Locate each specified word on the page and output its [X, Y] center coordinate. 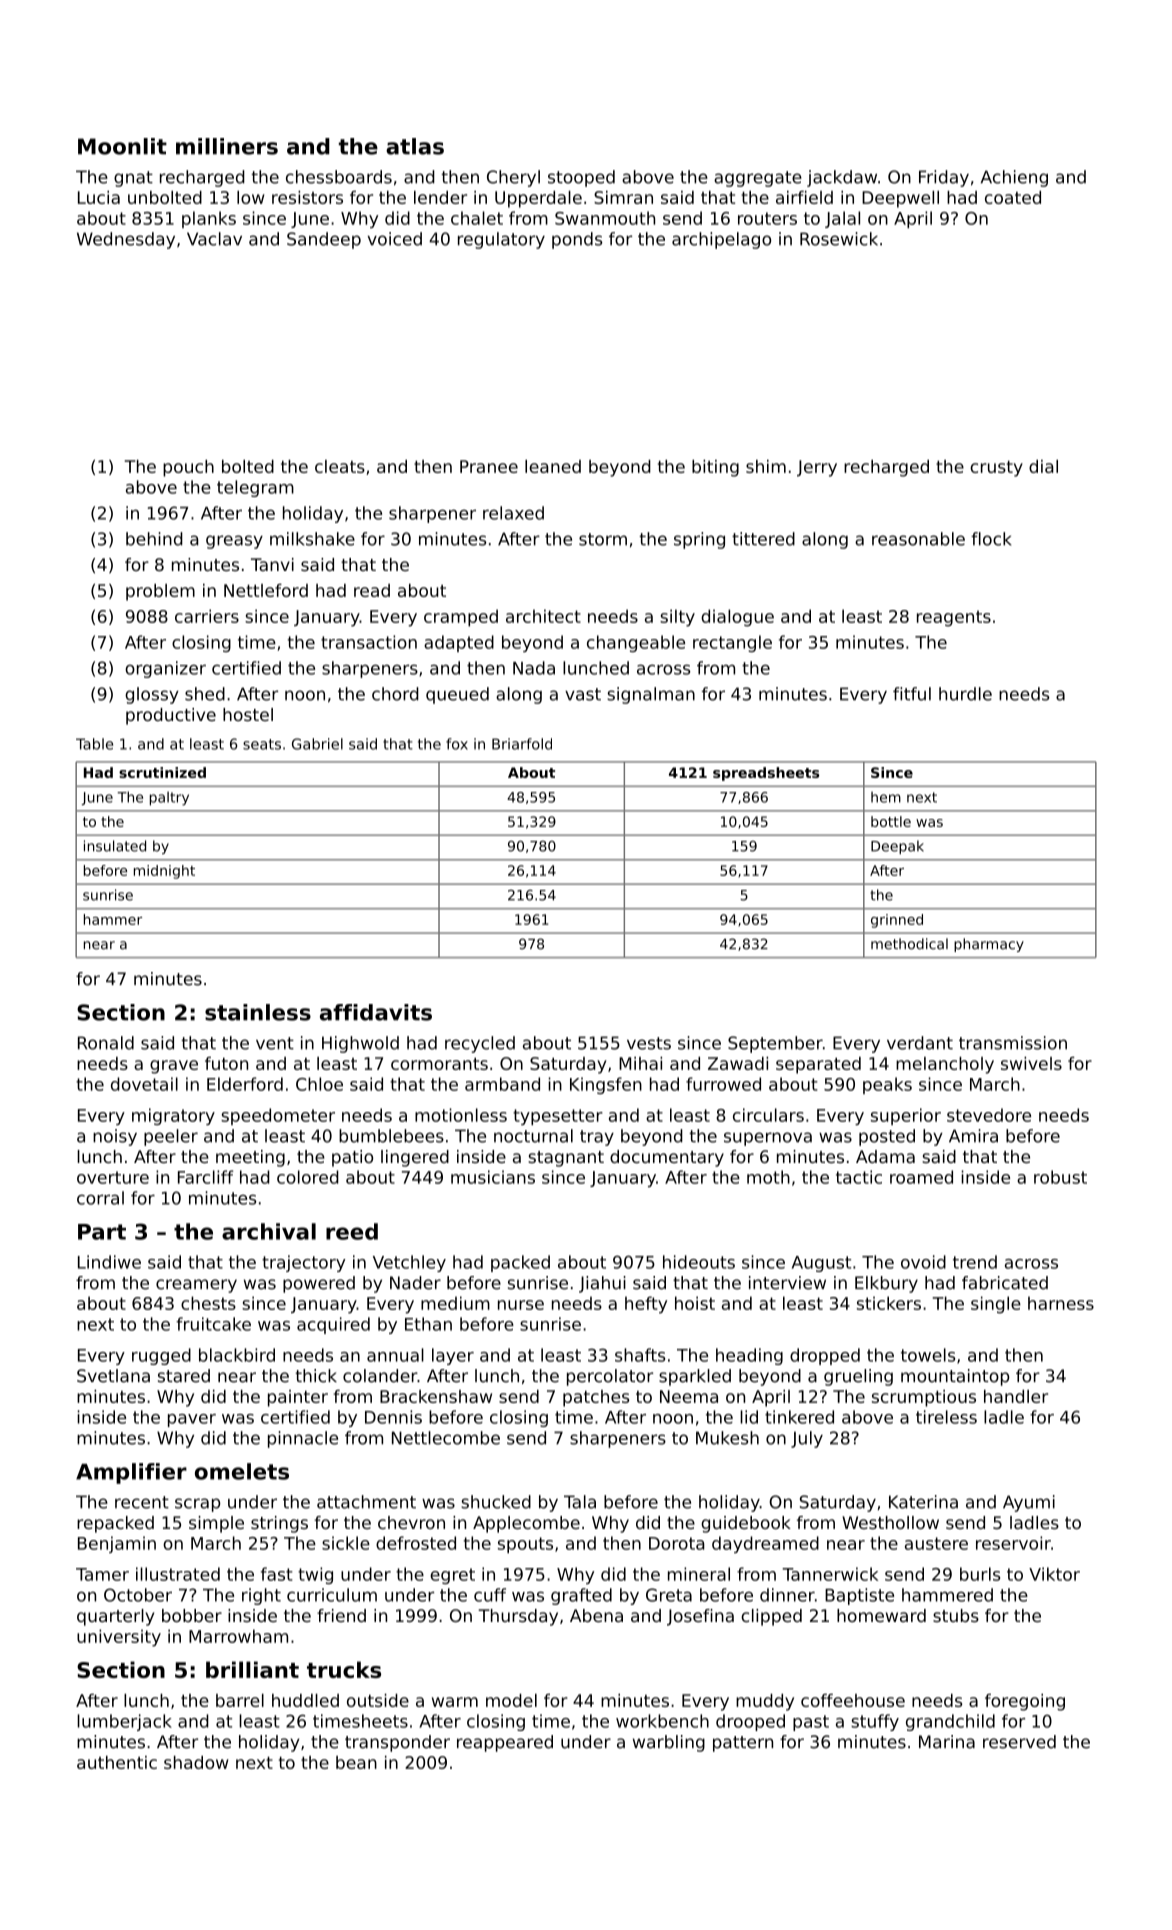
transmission [1013, 1043]
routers [767, 218]
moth [768, 1177]
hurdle [965, 694]
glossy [152, 695]
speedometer [278, 1116]
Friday [944, 178]
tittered [763, 539]
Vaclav [214, 239]
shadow [196, 1762]
